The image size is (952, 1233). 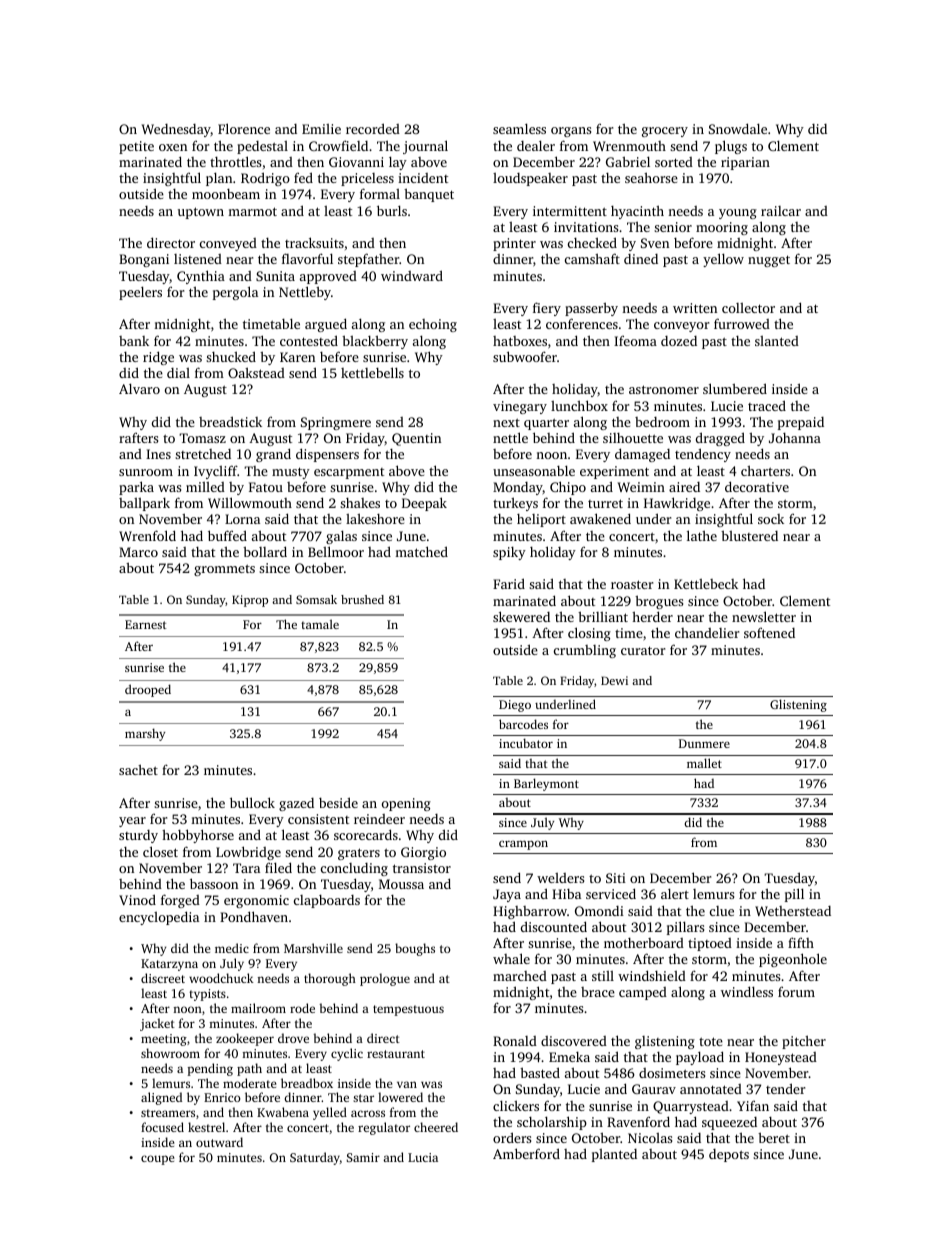 What do you see at coordinates (252, 802) in the document?
I see `bullock` at bounding box center [252, 802].
